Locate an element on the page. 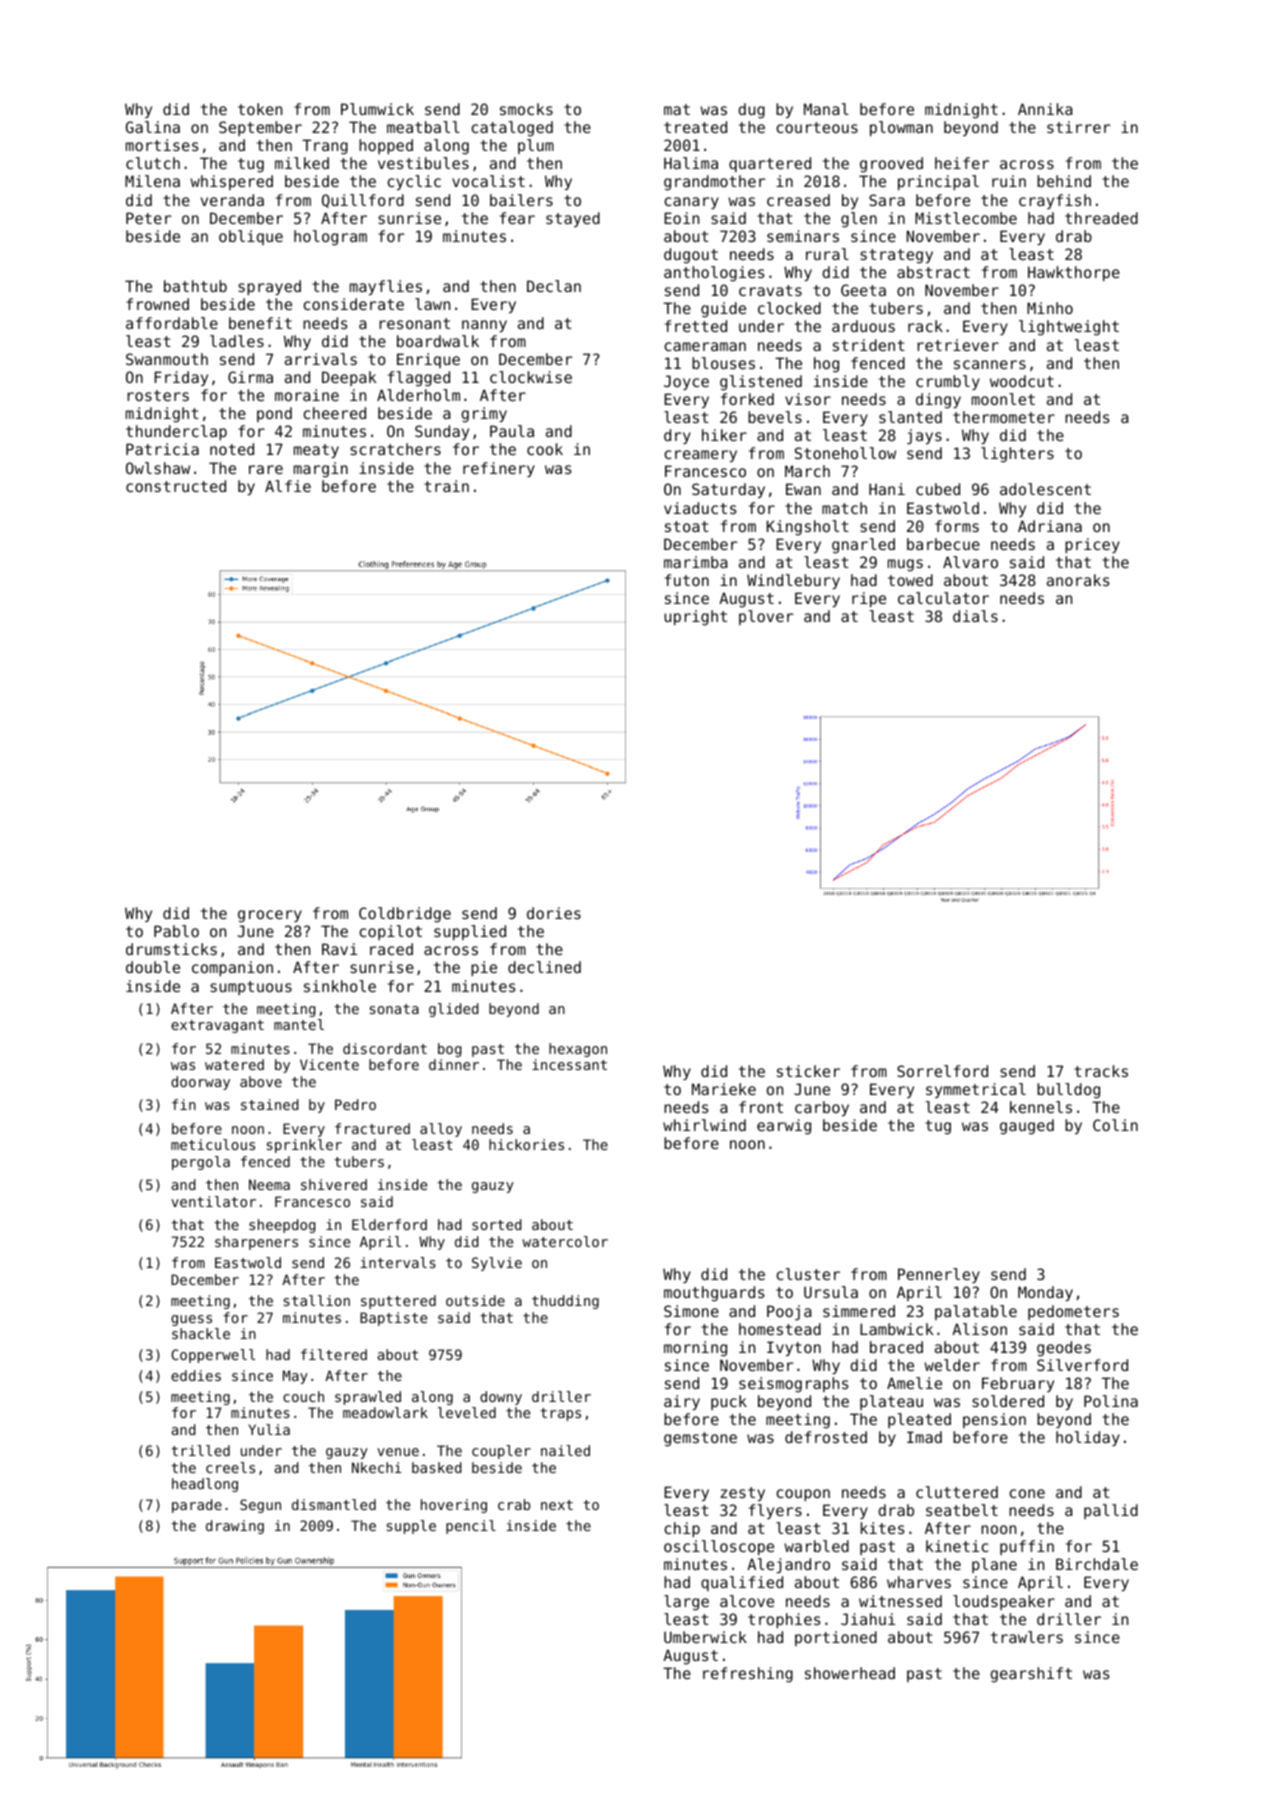 This page has height=1798, width=1272. refreshing is located at coordinates (748, 1675).
